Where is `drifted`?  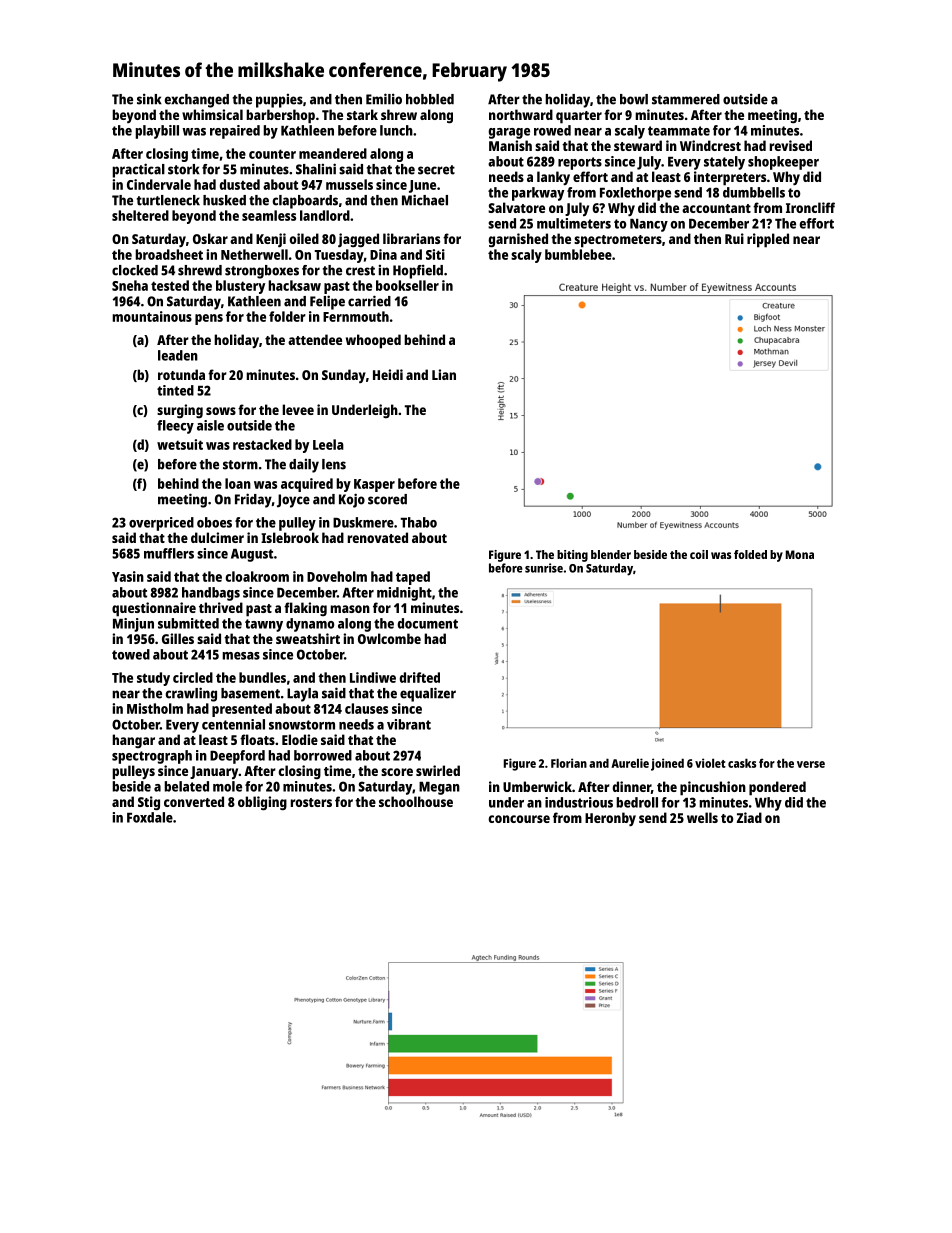
drifted is located at coordinates (420, 677).
